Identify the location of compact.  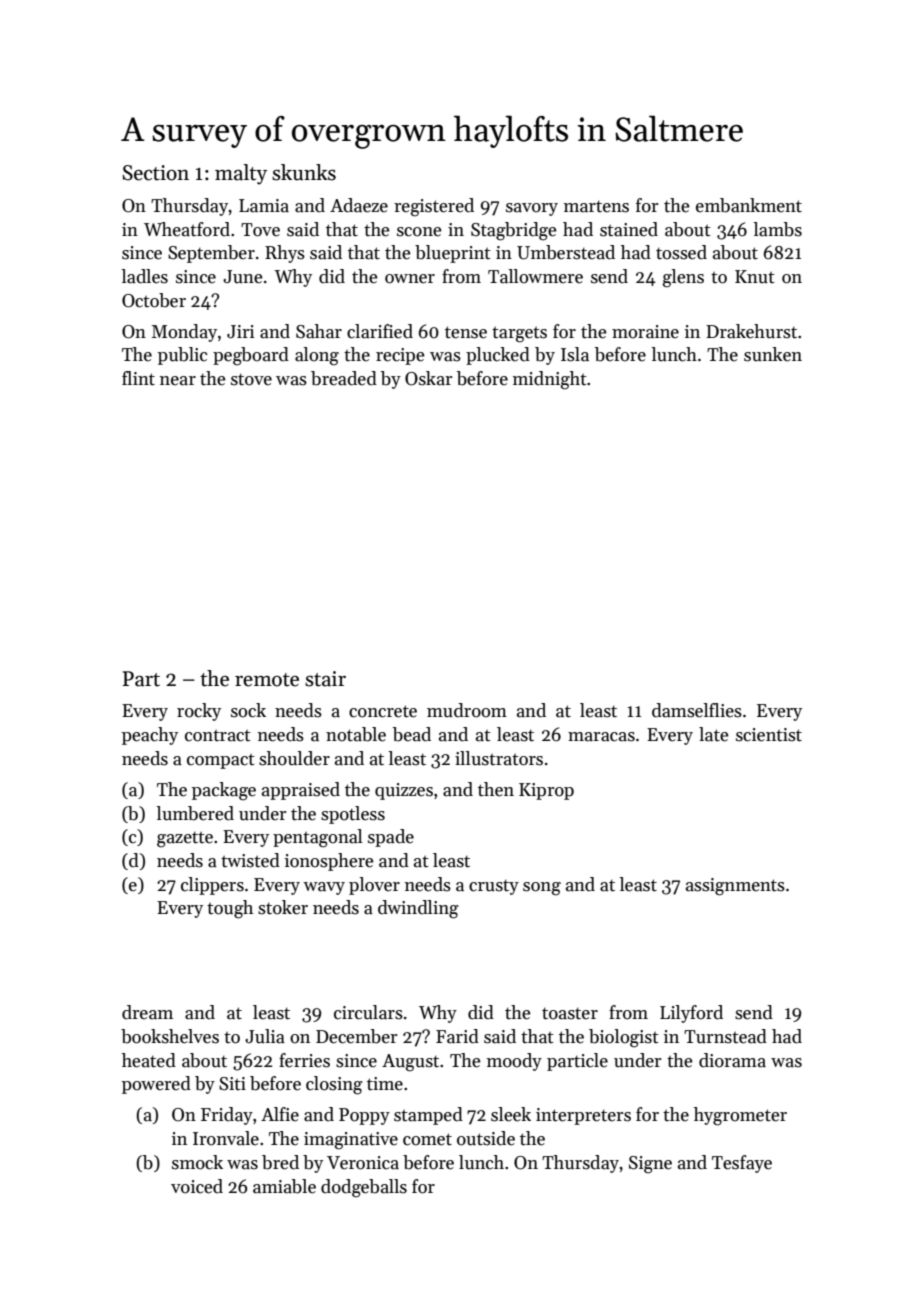
(221, 761).
